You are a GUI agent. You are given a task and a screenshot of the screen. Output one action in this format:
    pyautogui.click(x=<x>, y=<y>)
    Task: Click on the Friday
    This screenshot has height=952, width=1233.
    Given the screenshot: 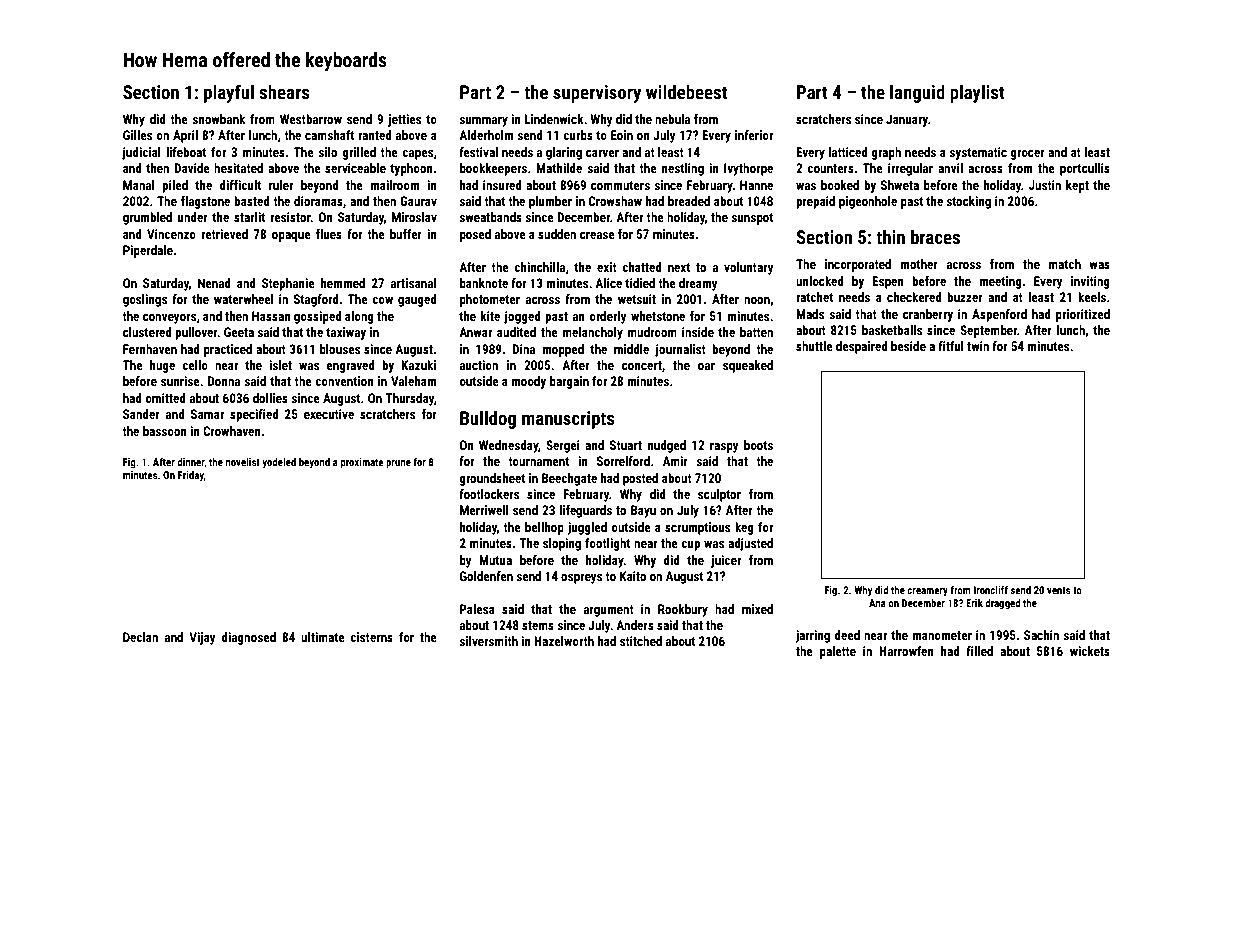 What is the action you would take?
    pyautogui.click(x=191, y=476)
